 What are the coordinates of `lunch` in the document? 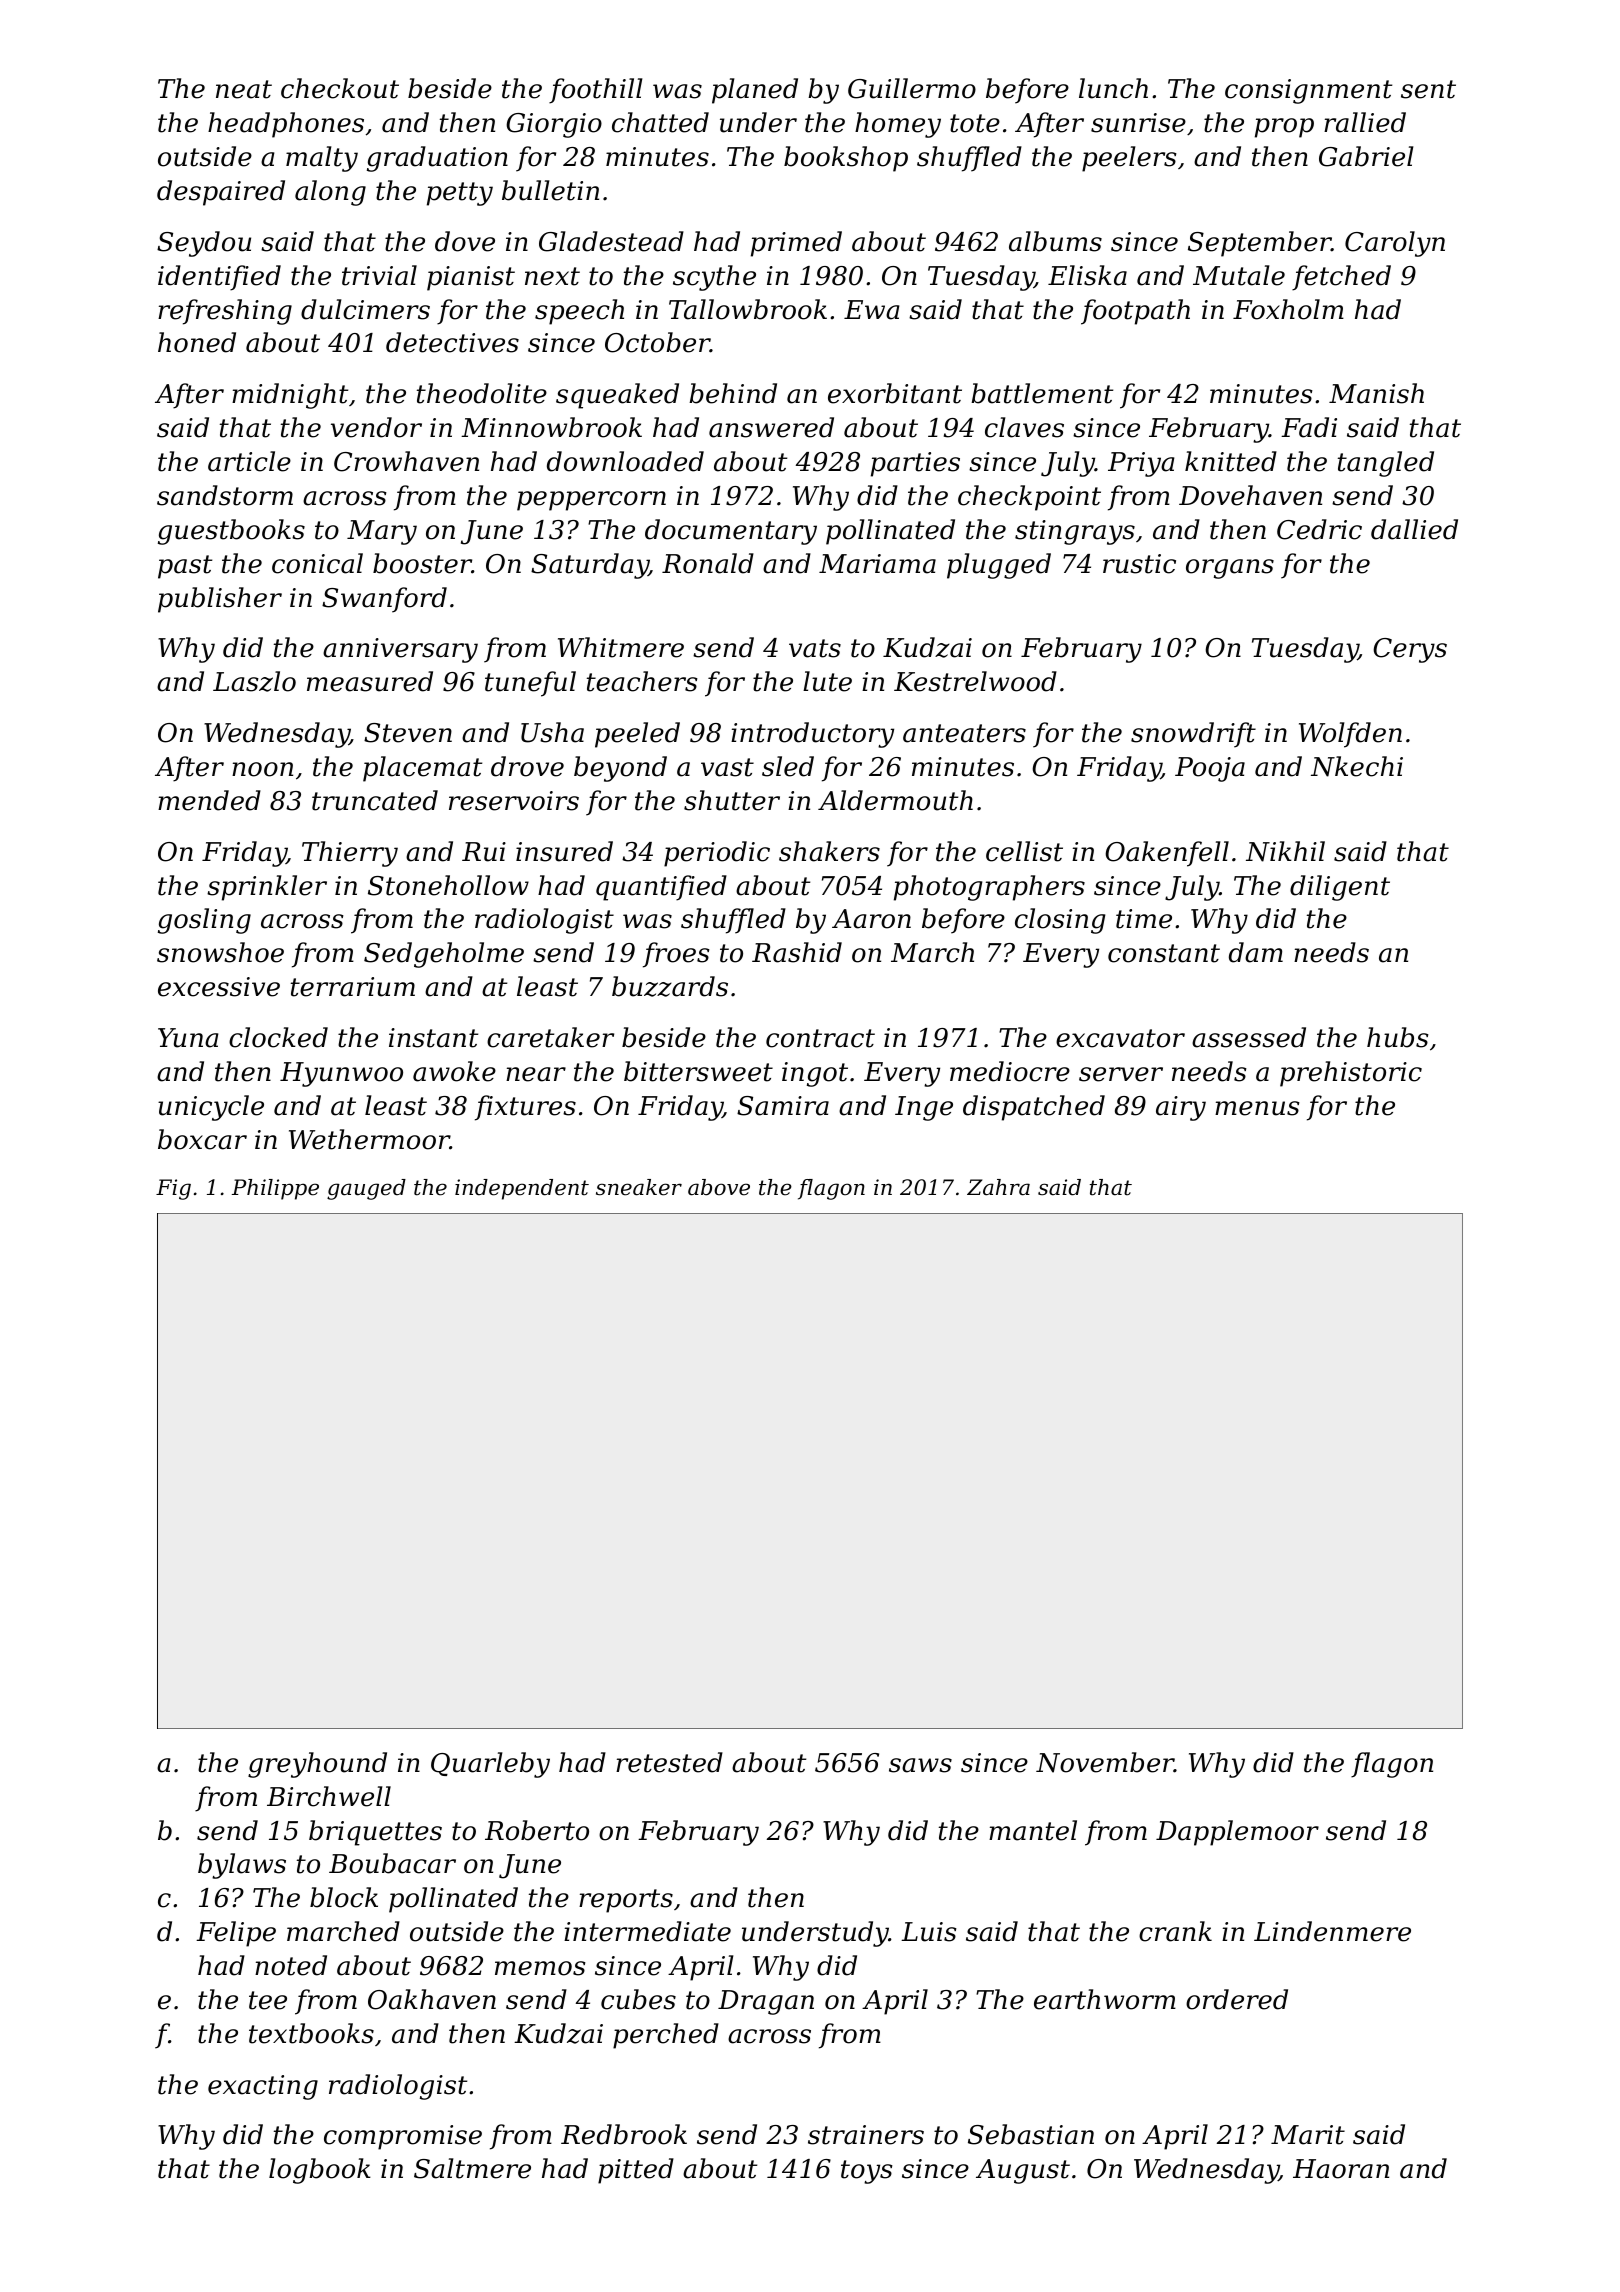 It's located at (1113, 88).
